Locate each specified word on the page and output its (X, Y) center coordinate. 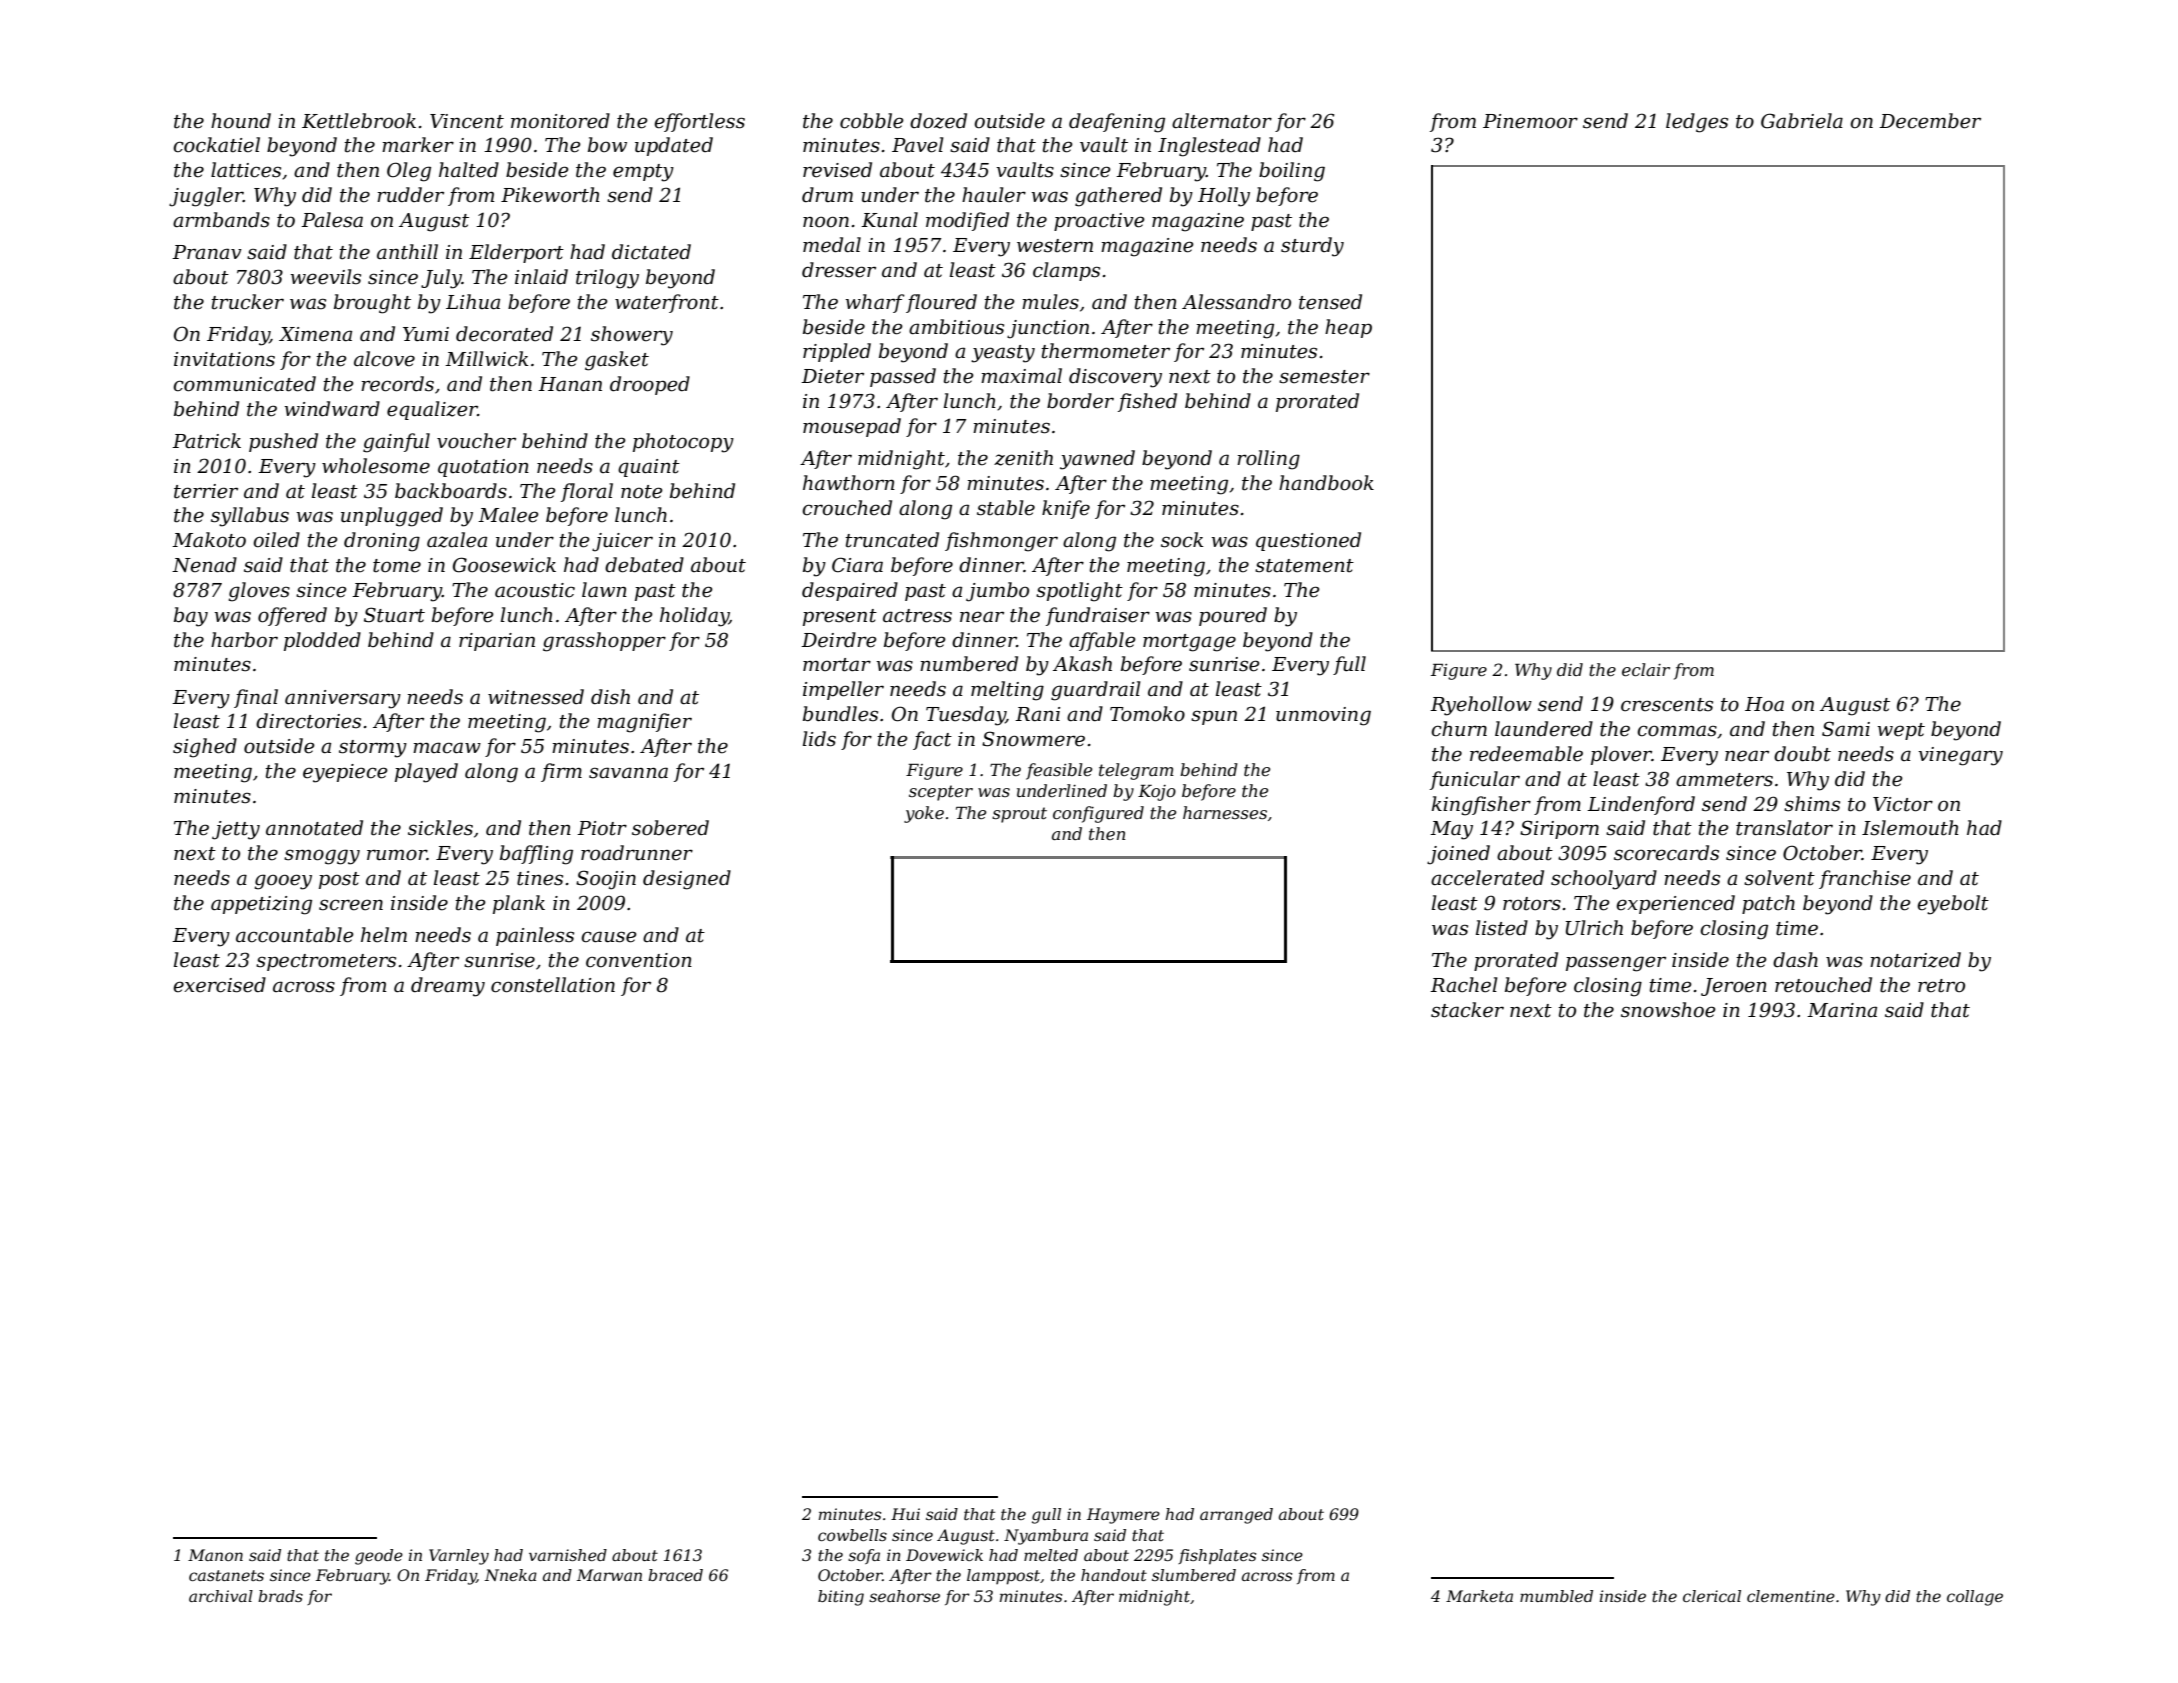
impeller (843, 690)
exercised (219, 985)
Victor (1903, 804)
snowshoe (1668, 1010)
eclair (1646, 669)
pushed (283, 442)
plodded (322, 641)
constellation (553, 985)
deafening (1117, 123)
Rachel (1463, 985)
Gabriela (1802, 121)
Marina (1842, 1010)
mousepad (852, 427)
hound (241, 121)
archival (221, 1596)
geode (379, 1557)
